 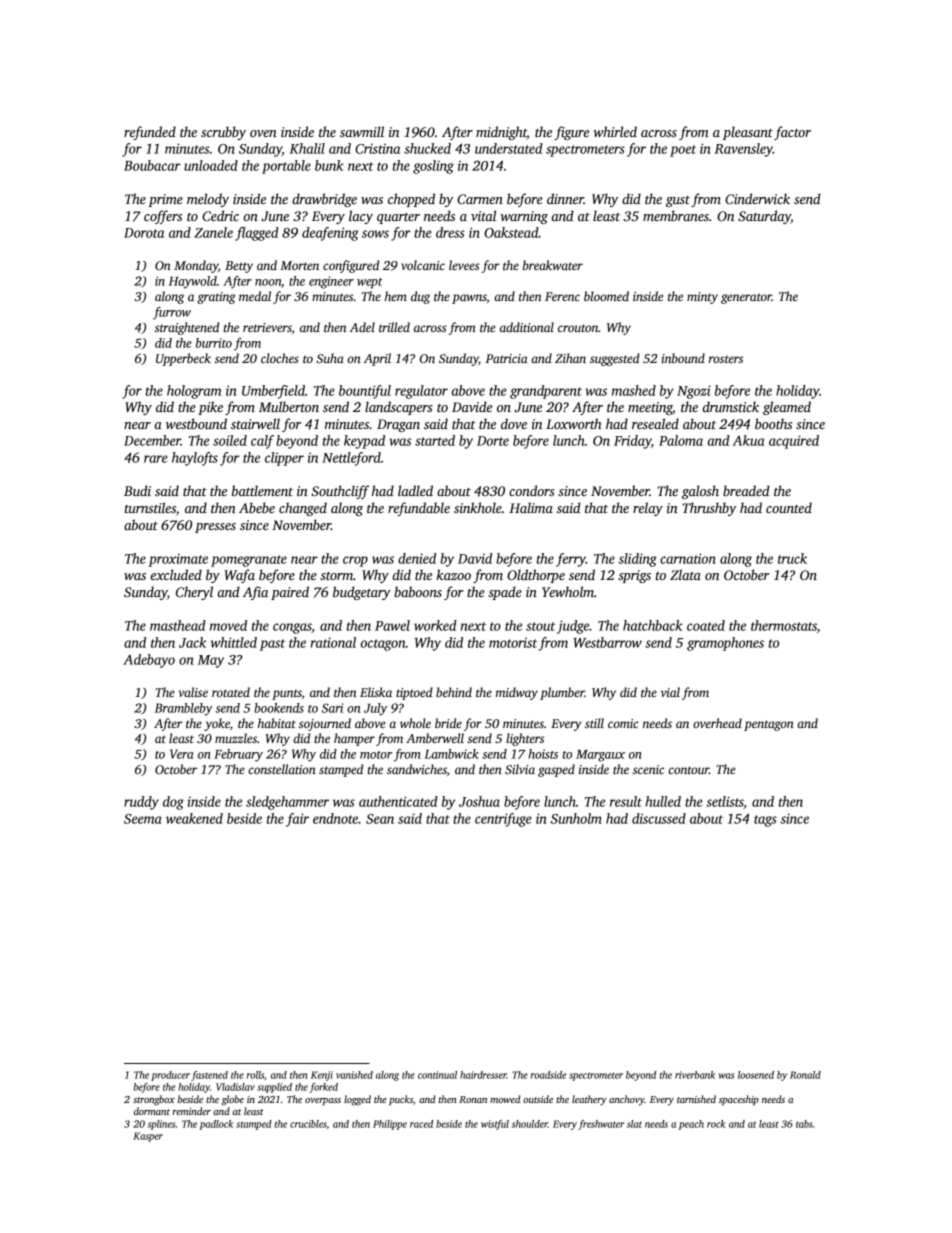 What do you see at coordinates (209, 1076) in the screenshot?
I see `fastened` at bounding box center [209, 1076].
